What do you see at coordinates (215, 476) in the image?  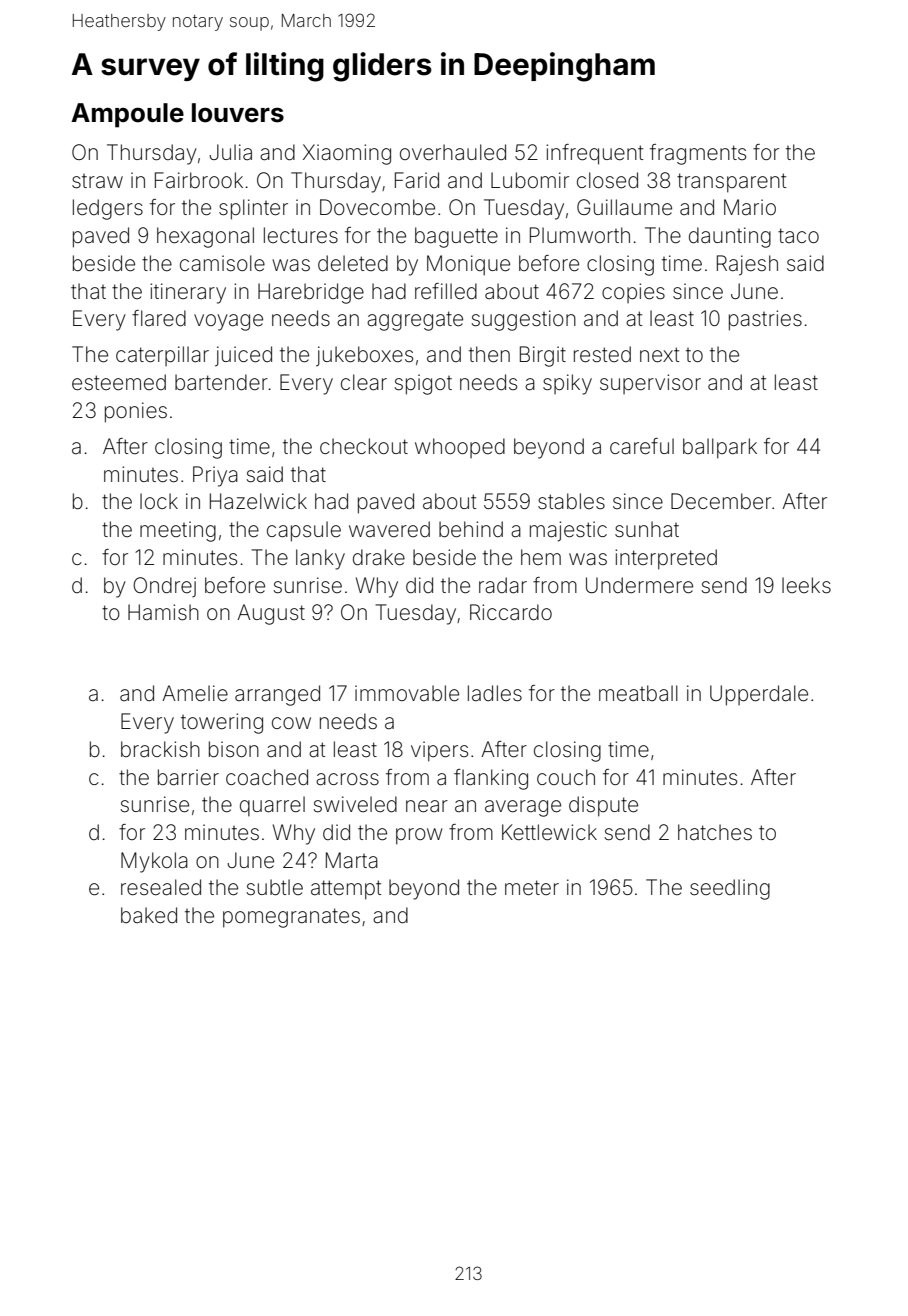 I see `Priya` at bounding box center [215, 476].
